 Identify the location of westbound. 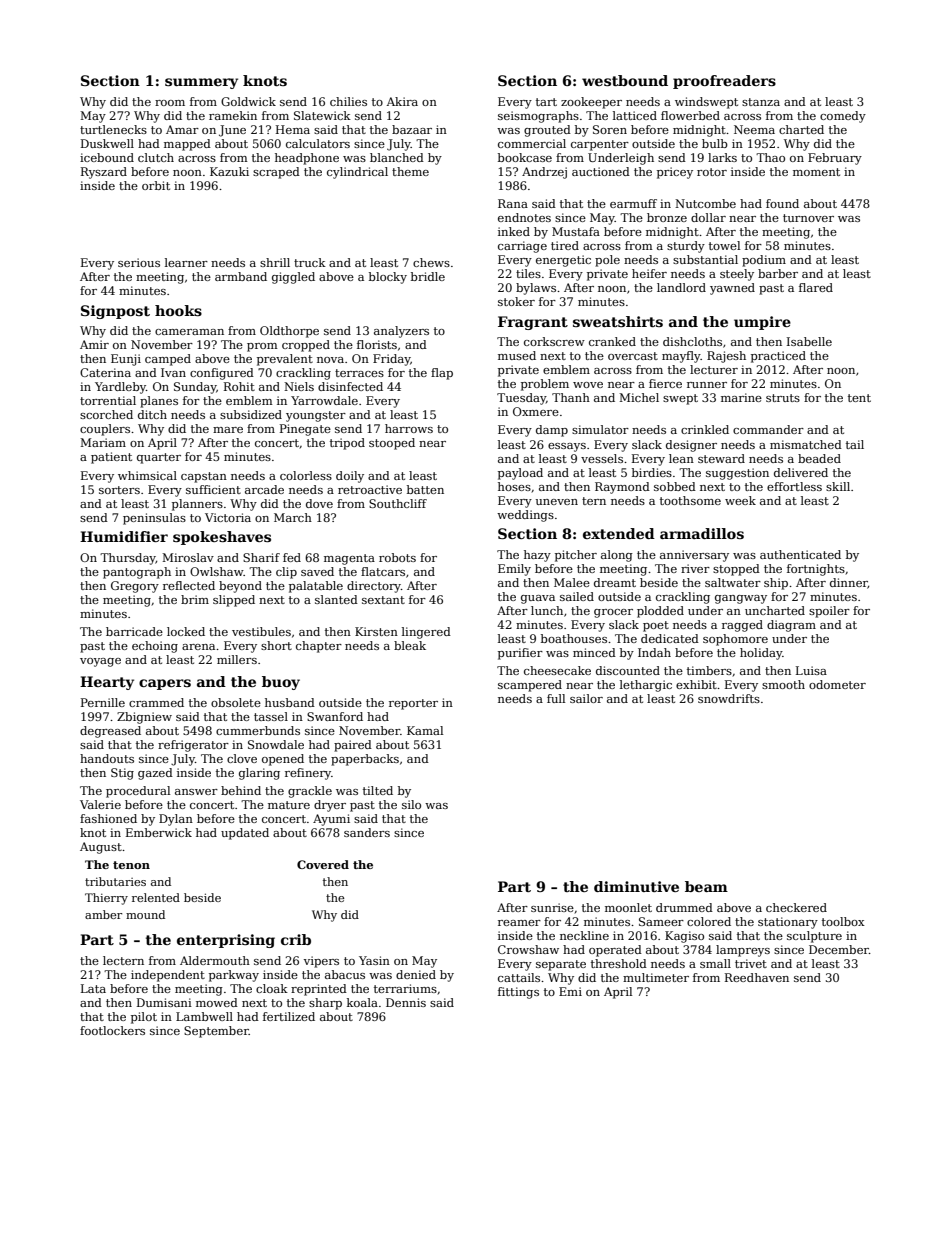
(625, 80).
